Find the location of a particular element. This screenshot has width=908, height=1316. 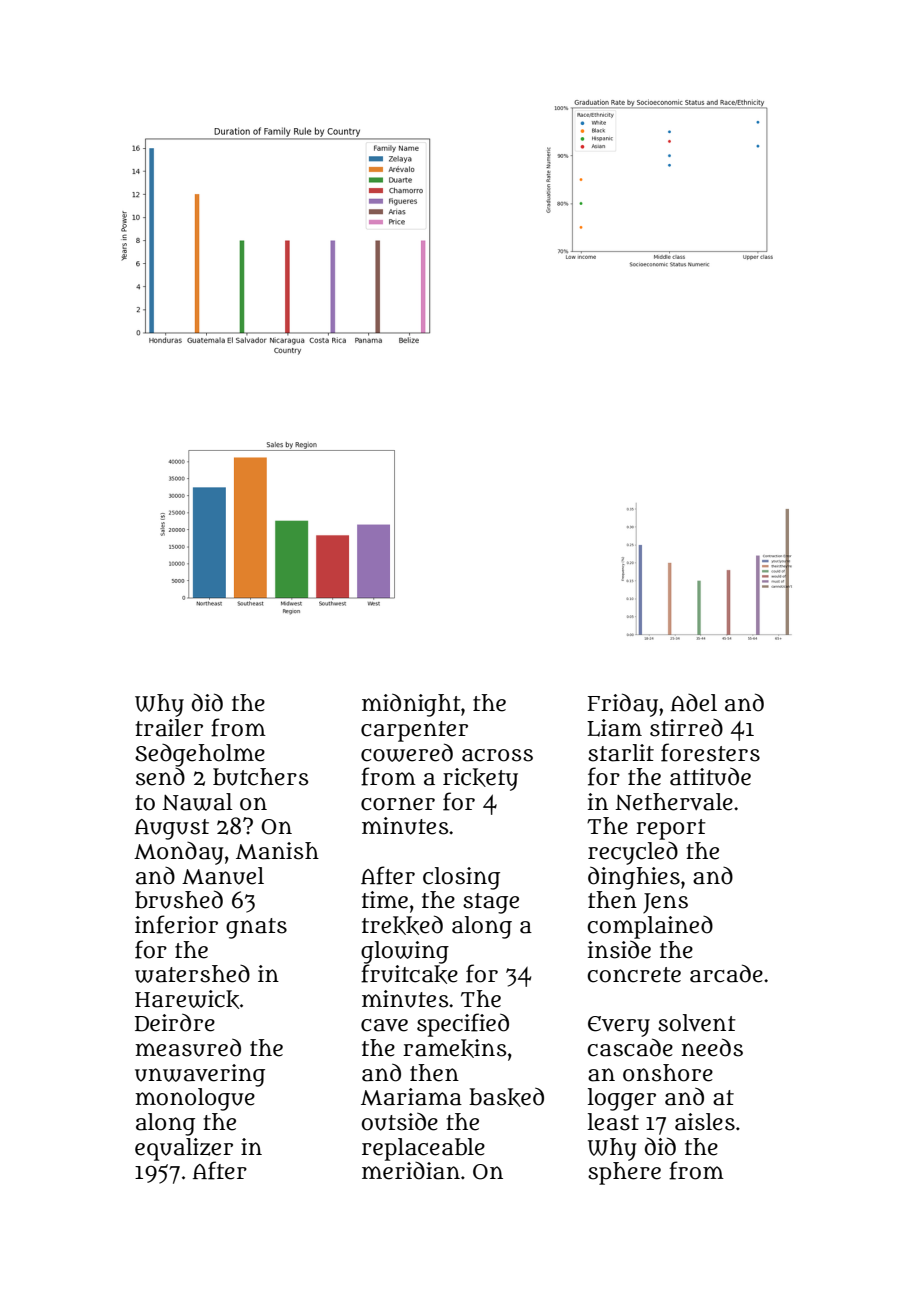

midnight is located at coordinates (411, 705).
